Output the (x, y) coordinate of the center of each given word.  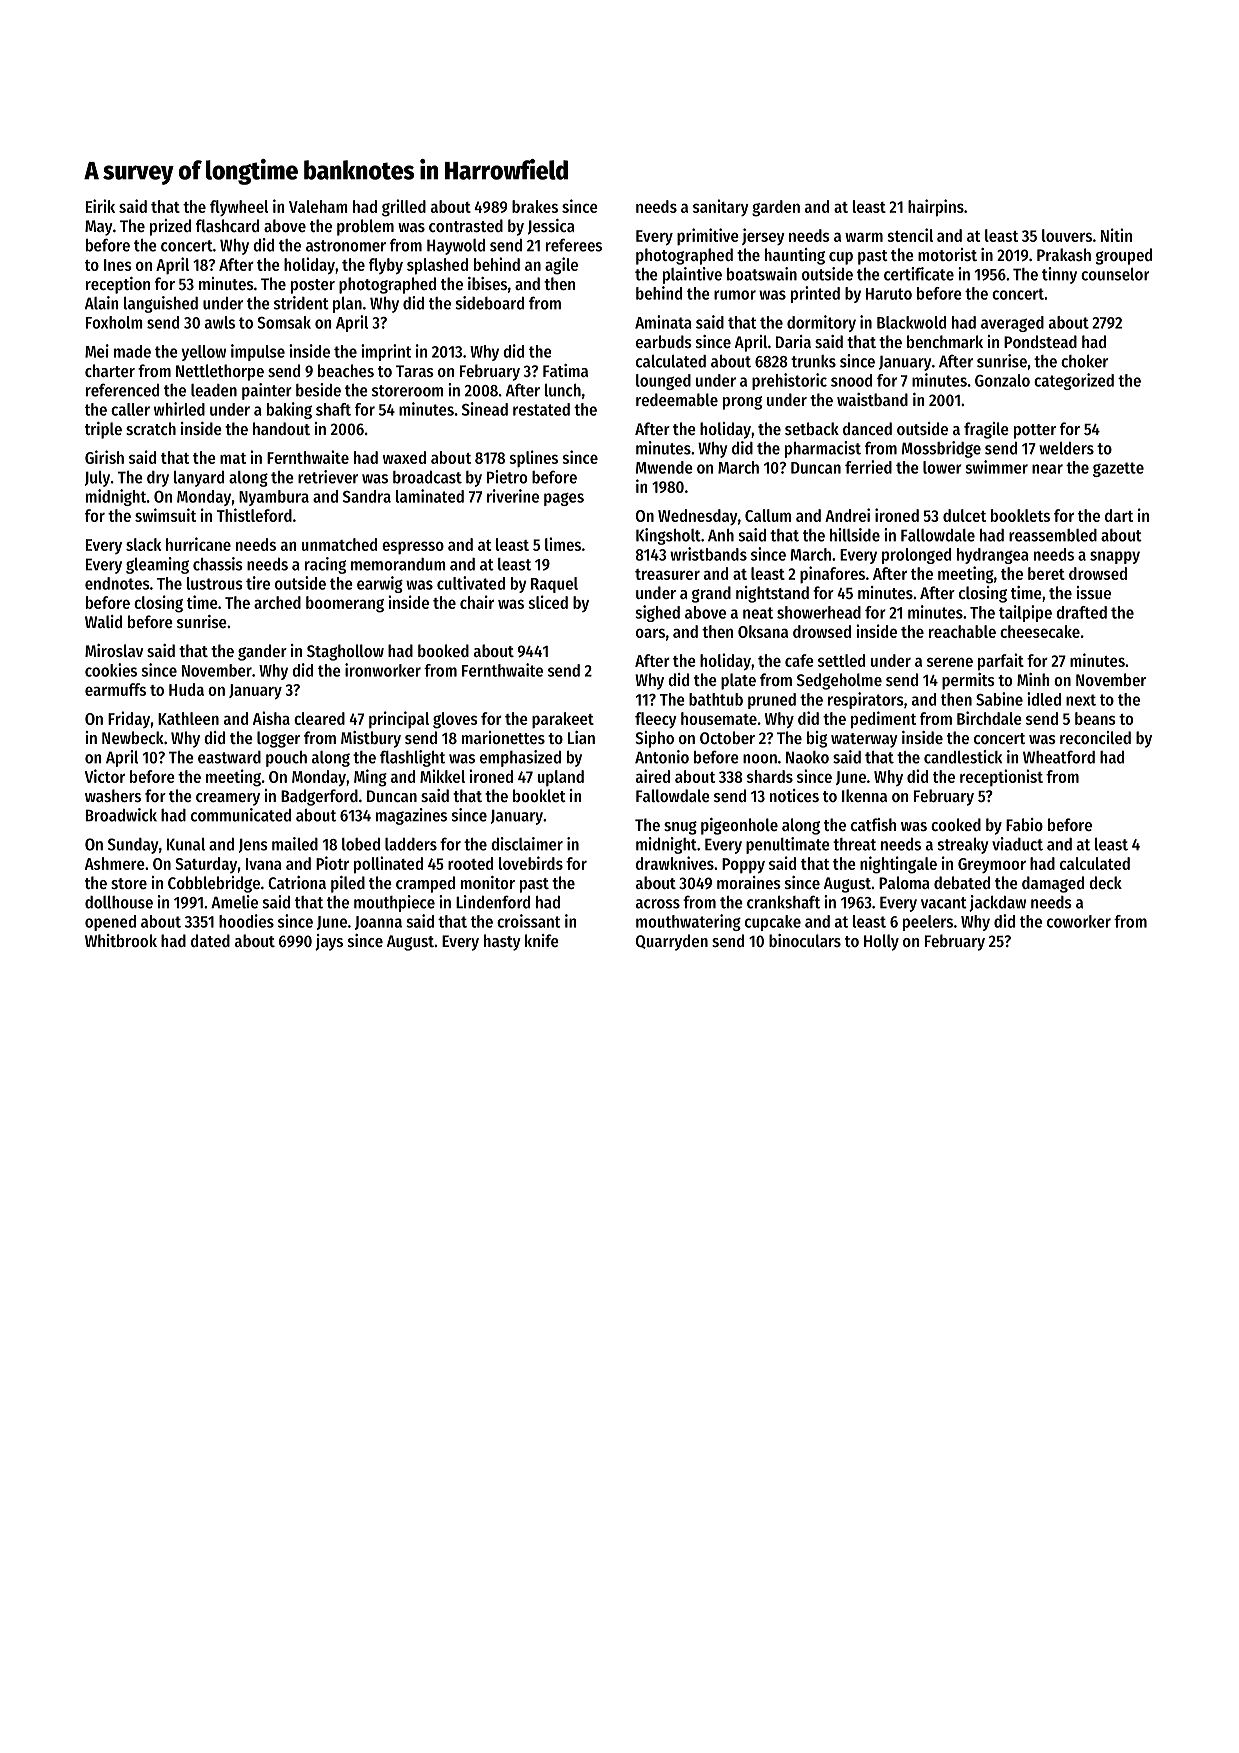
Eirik (100, 206)
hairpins (936, 208)
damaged (1053, 884)
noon (760, 759)
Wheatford (1059, 757)
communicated (241, 815)
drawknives (675, 863)
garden (776, 208)
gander (262, 652)
